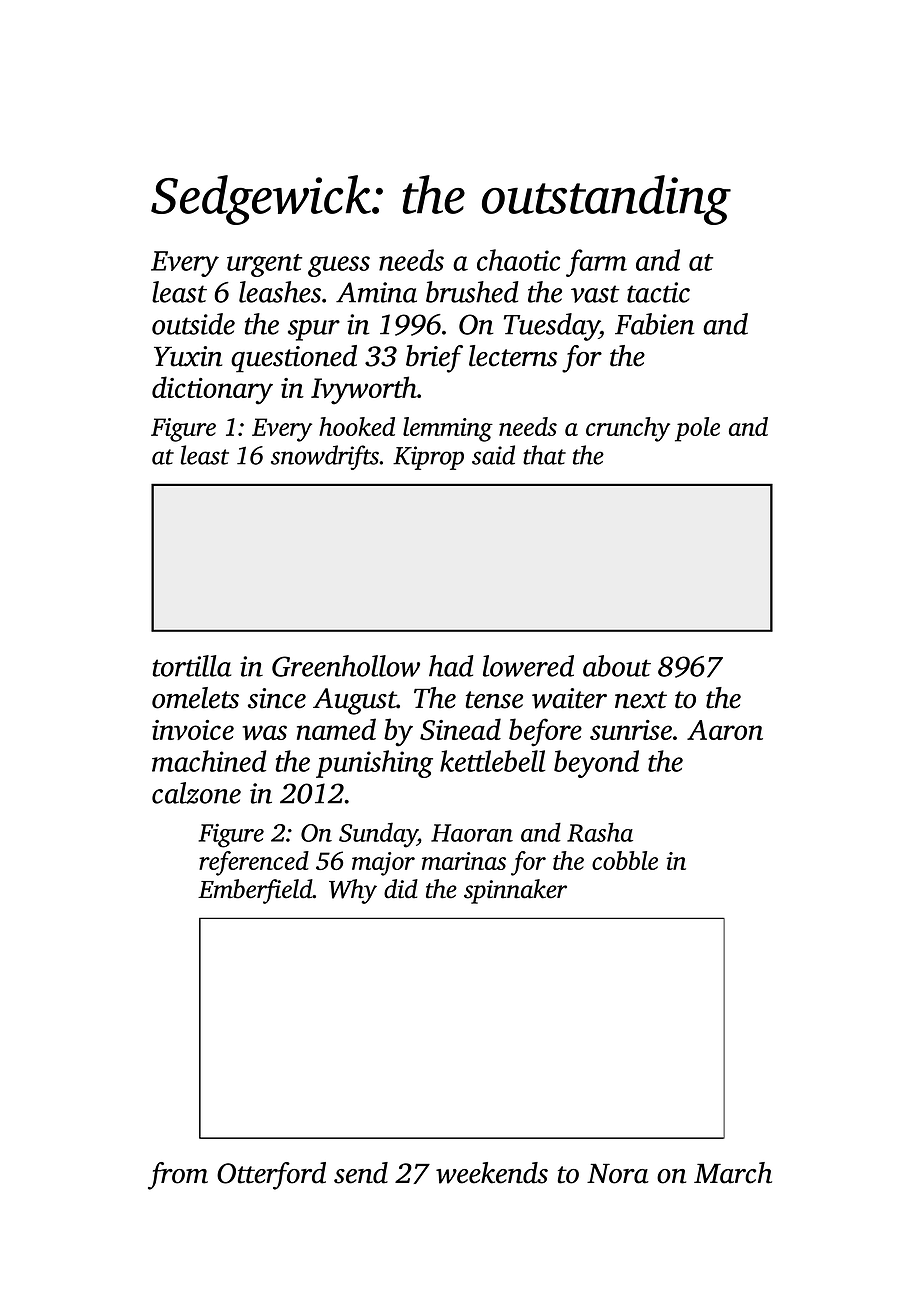 This document has height=1311, width=924. What do you see at coordinates (515, 891) in the document?
I see `spinnaker` at bounding box center [515, 891].
